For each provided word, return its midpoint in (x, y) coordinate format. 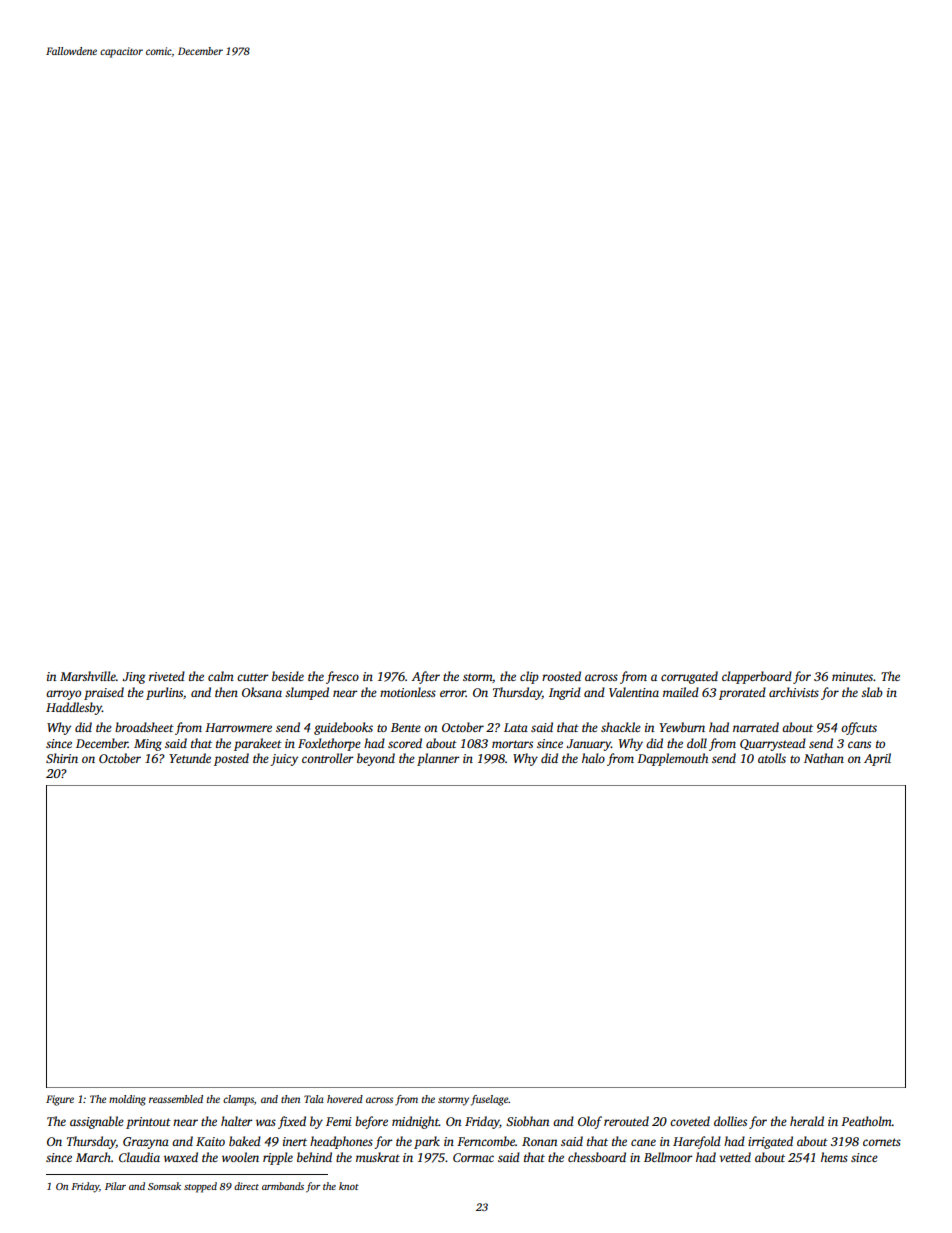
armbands (283, 1186)
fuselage (489, 1100)
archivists (794, 692)
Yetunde (190, 758)
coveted (690, 1121)
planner (438, 759)
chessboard (597, 1157)
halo (593, 758)
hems (834, 1157)
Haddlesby (74, 708)
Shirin (62, 758)
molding (127, 1100)
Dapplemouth (672, 759)
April (877, 759)
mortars (512, 744)
